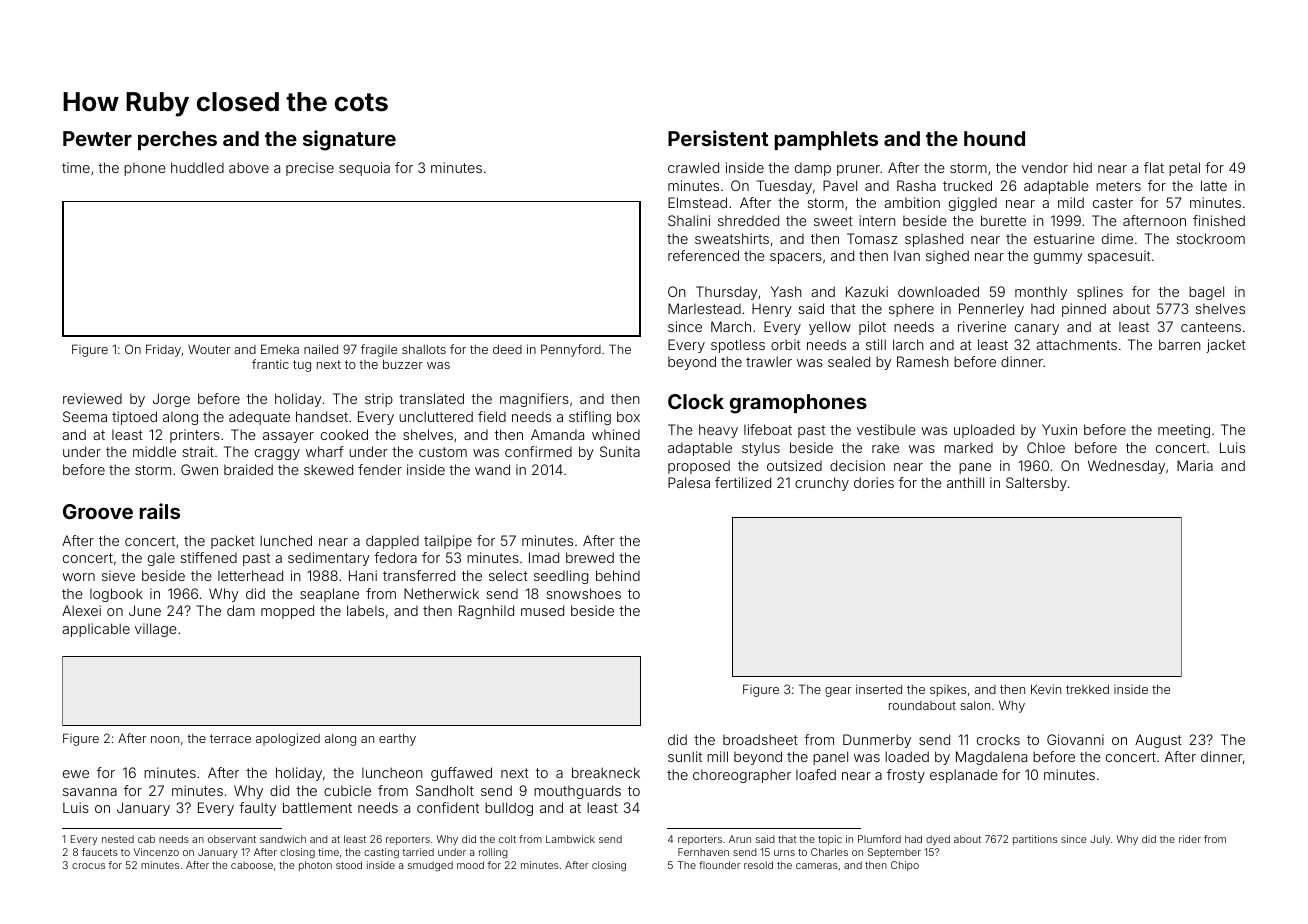 Image resolution: width=1308 pixels, height=924 pixels. What do you see at coordinates (1087, 689) in the image?
I see `trekked` at bounding box center [1087, 689].
